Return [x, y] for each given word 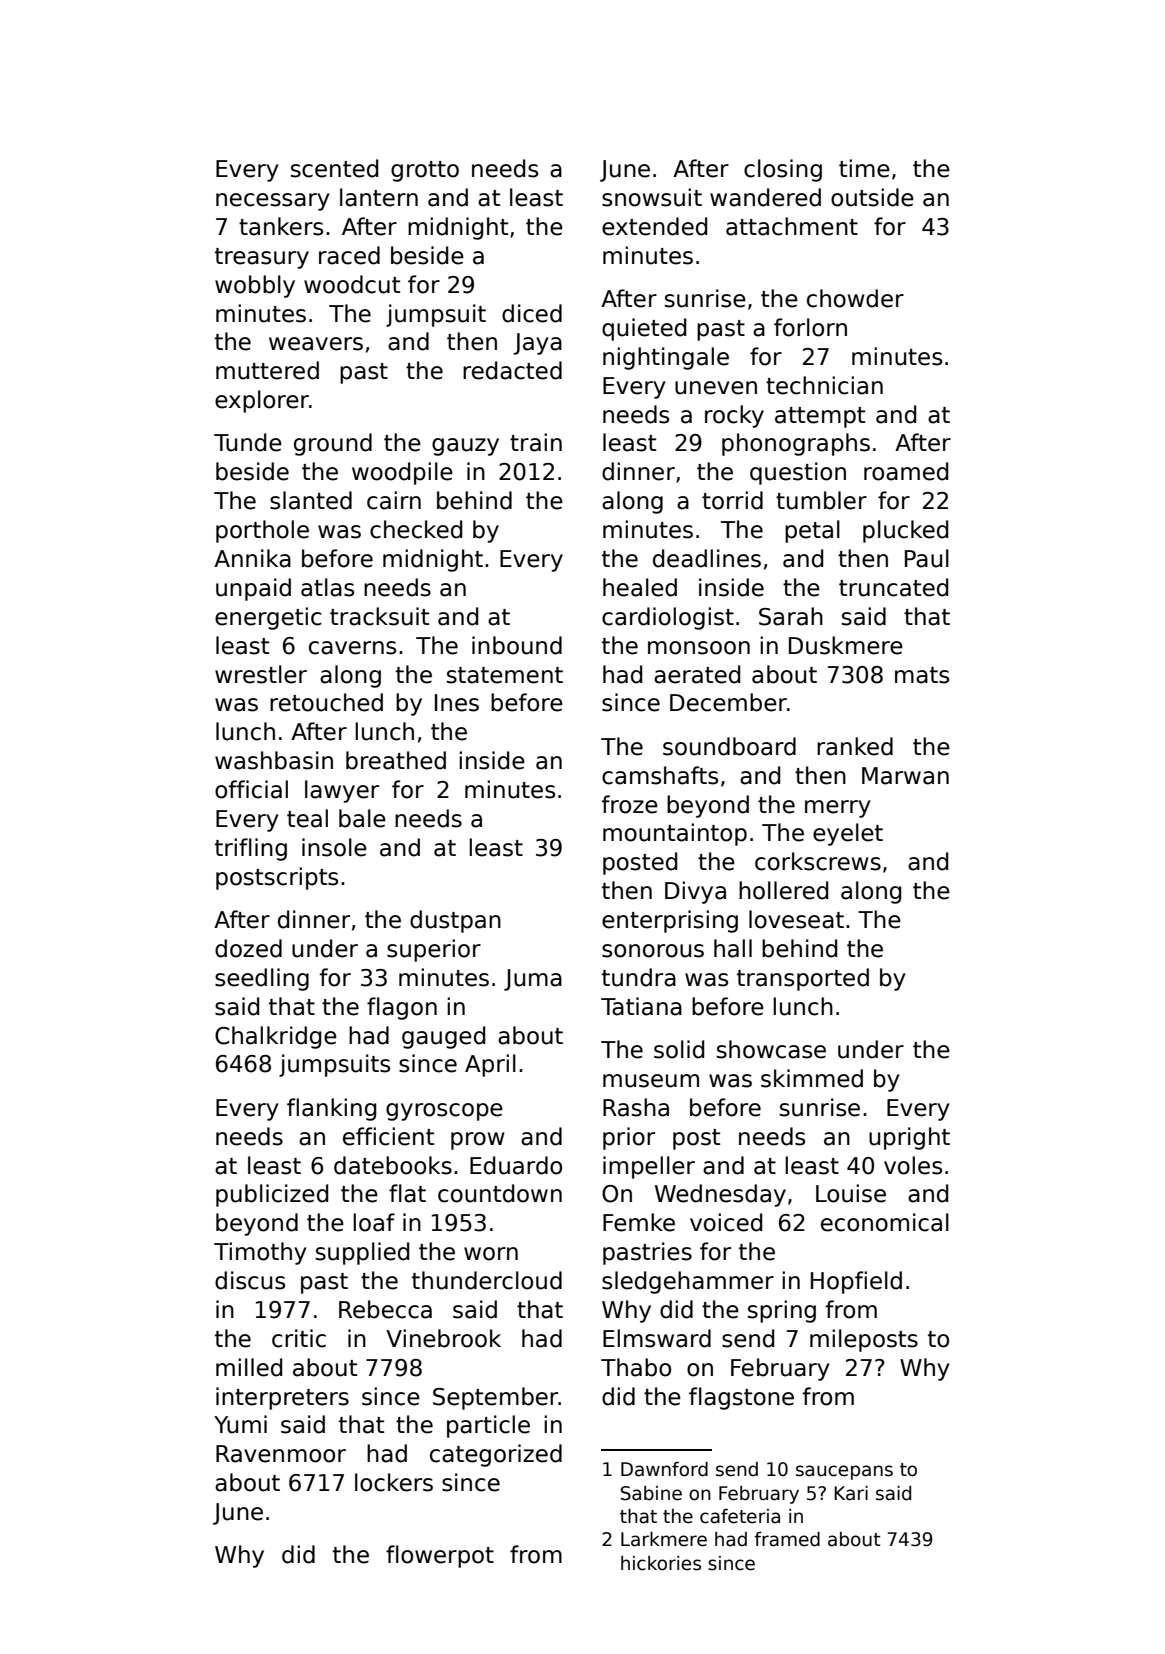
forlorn [810, 327]
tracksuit [379, 616]
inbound [517, 645]
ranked [855, 746]
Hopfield [856, 1282]
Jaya [537, 344]
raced [349, 255]
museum [651, 1081]
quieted [644, 329]
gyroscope [444, 1112]
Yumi [240, 1424]
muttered [267, 370]
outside [872, 197]
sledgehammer [688, 1282]
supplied [362, 1253]
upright [909, 1138]
